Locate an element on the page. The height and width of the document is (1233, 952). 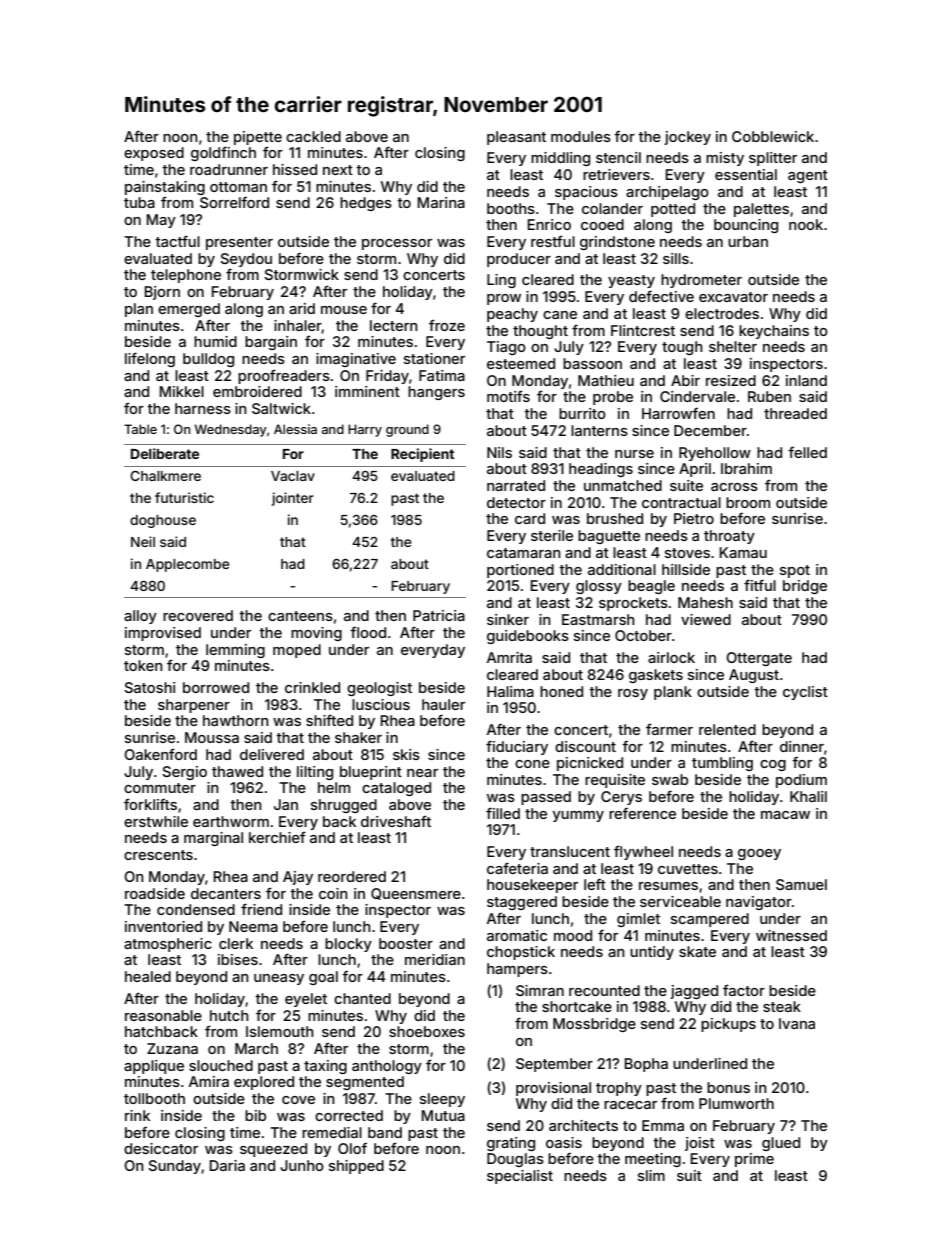
Mutua is located at coordinates (443, 1115).
